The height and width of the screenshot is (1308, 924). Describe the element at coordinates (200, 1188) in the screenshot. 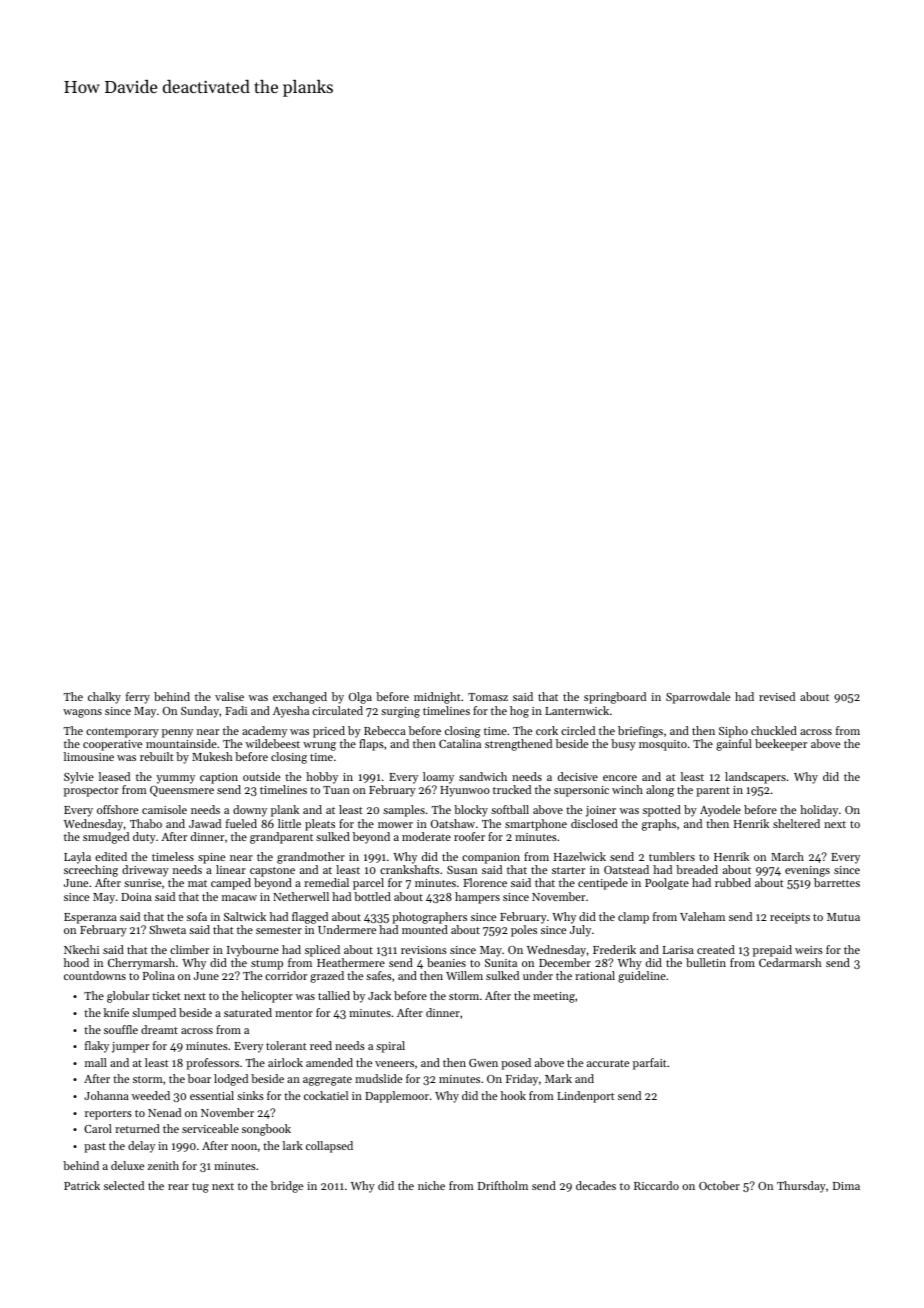

I see `tug` at that location.
